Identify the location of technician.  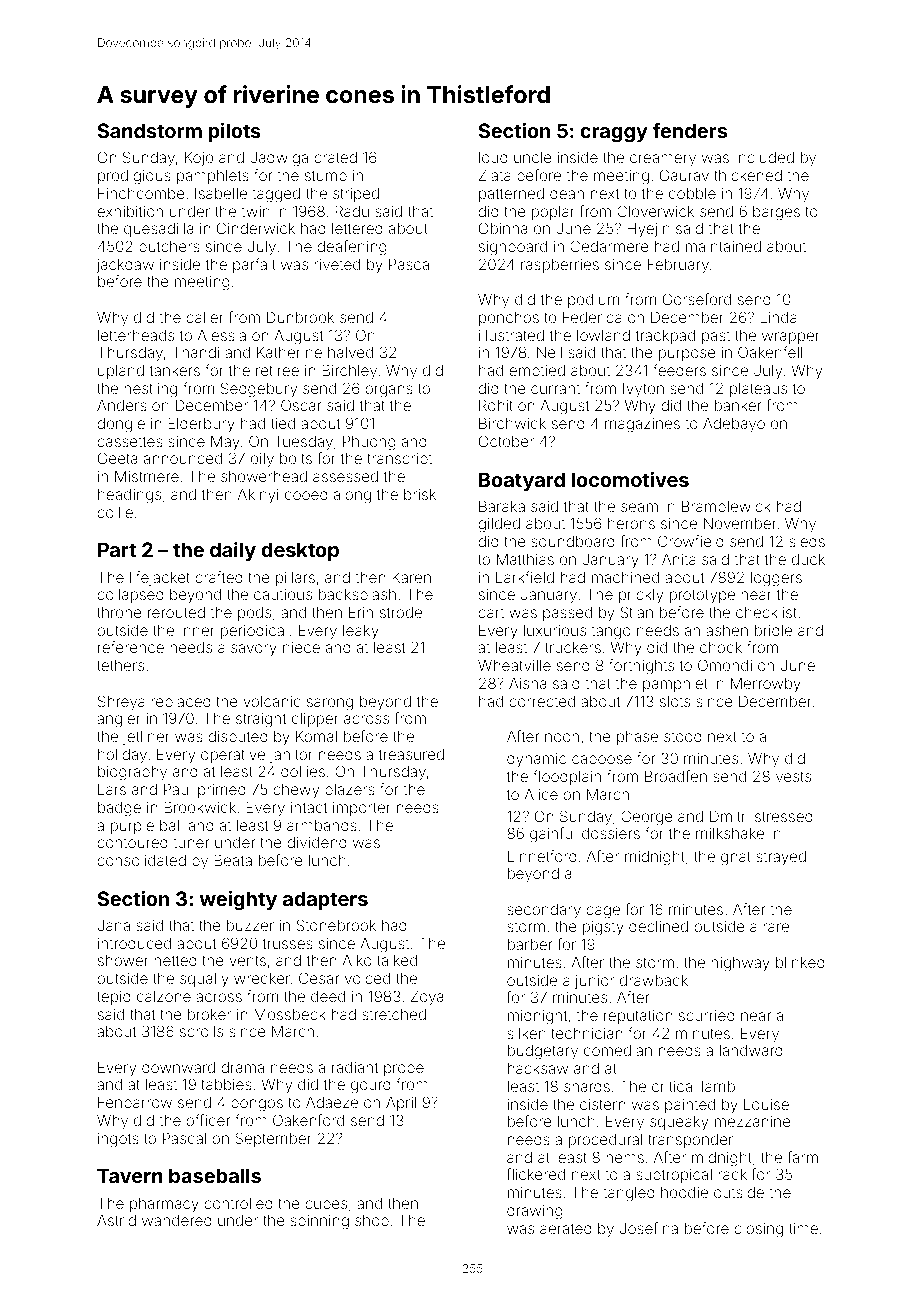
(586, 1033).
